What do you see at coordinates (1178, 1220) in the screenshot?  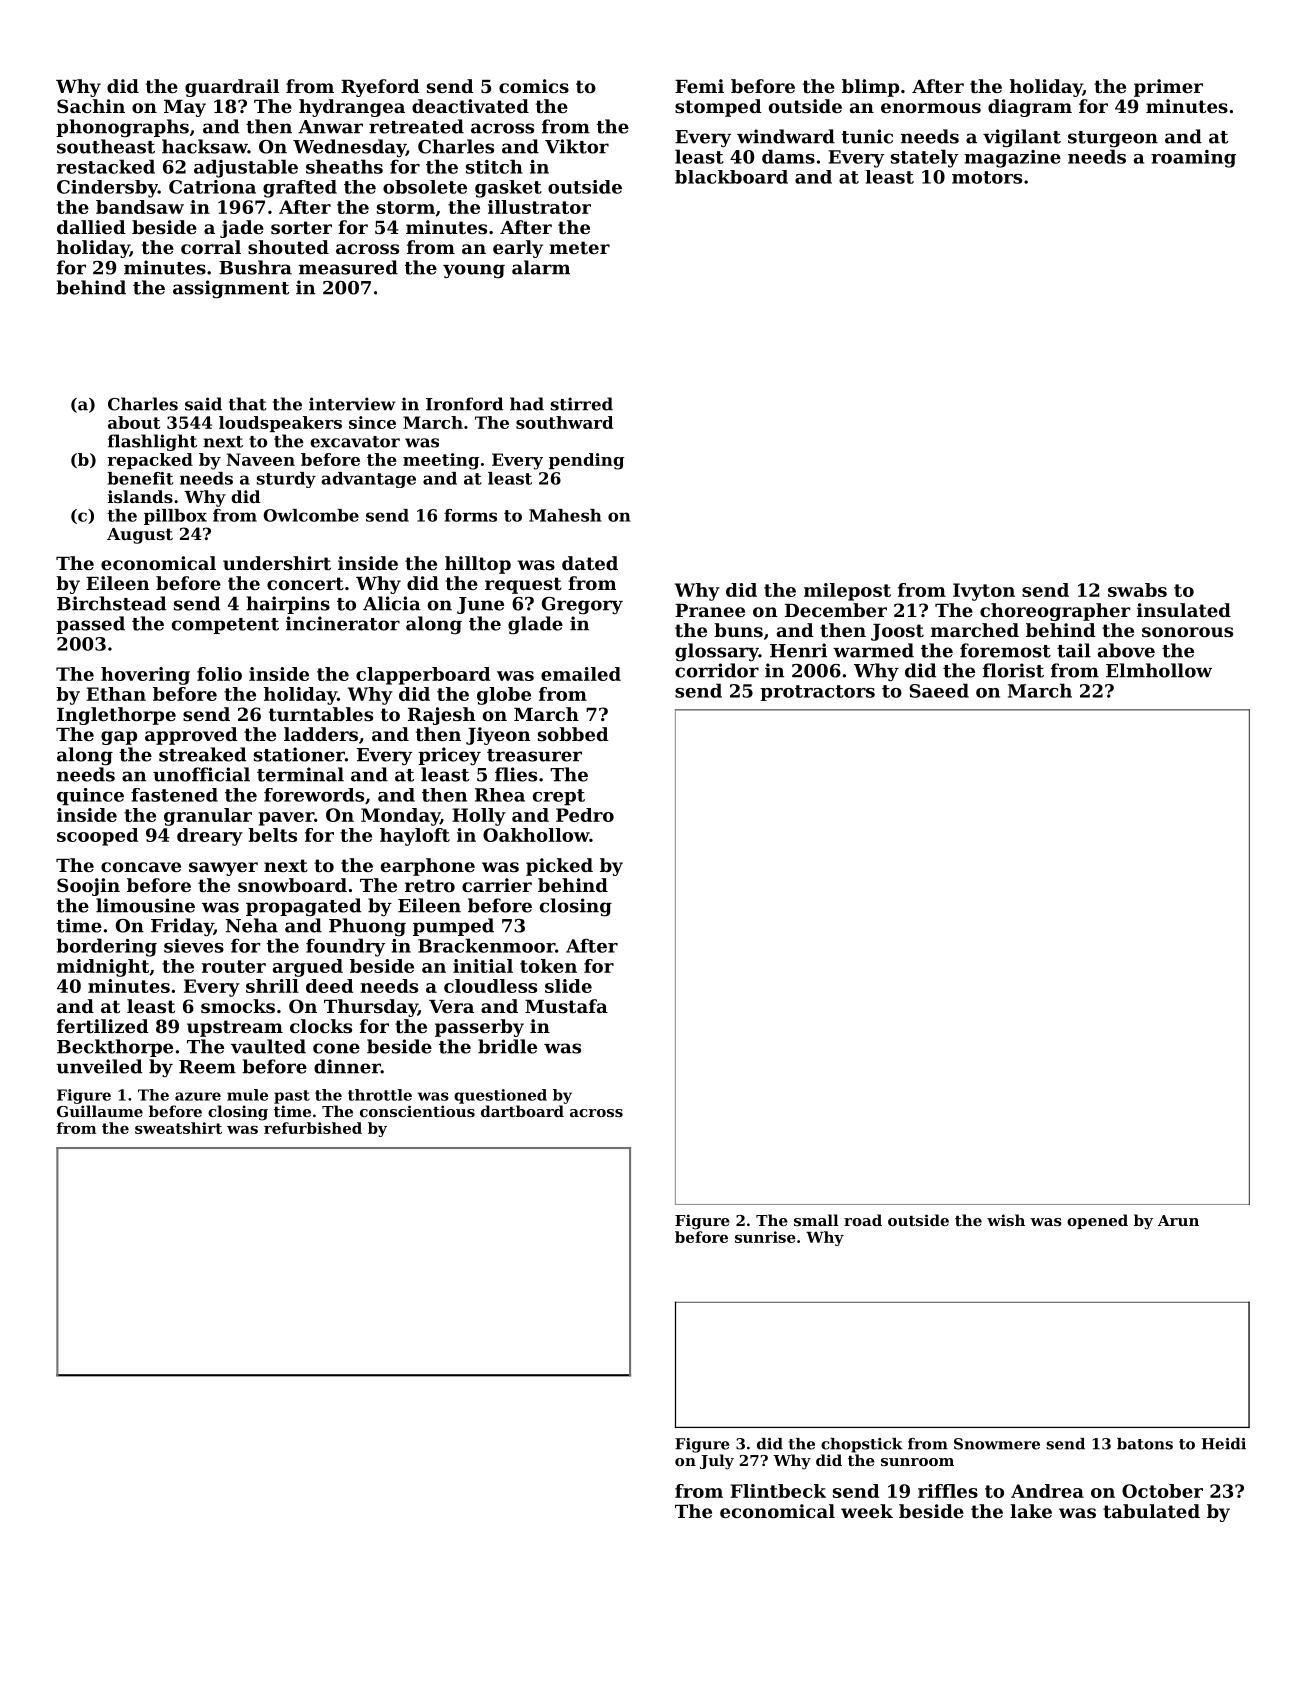 I see `Arun` at bounding box center [1178, 1220].
